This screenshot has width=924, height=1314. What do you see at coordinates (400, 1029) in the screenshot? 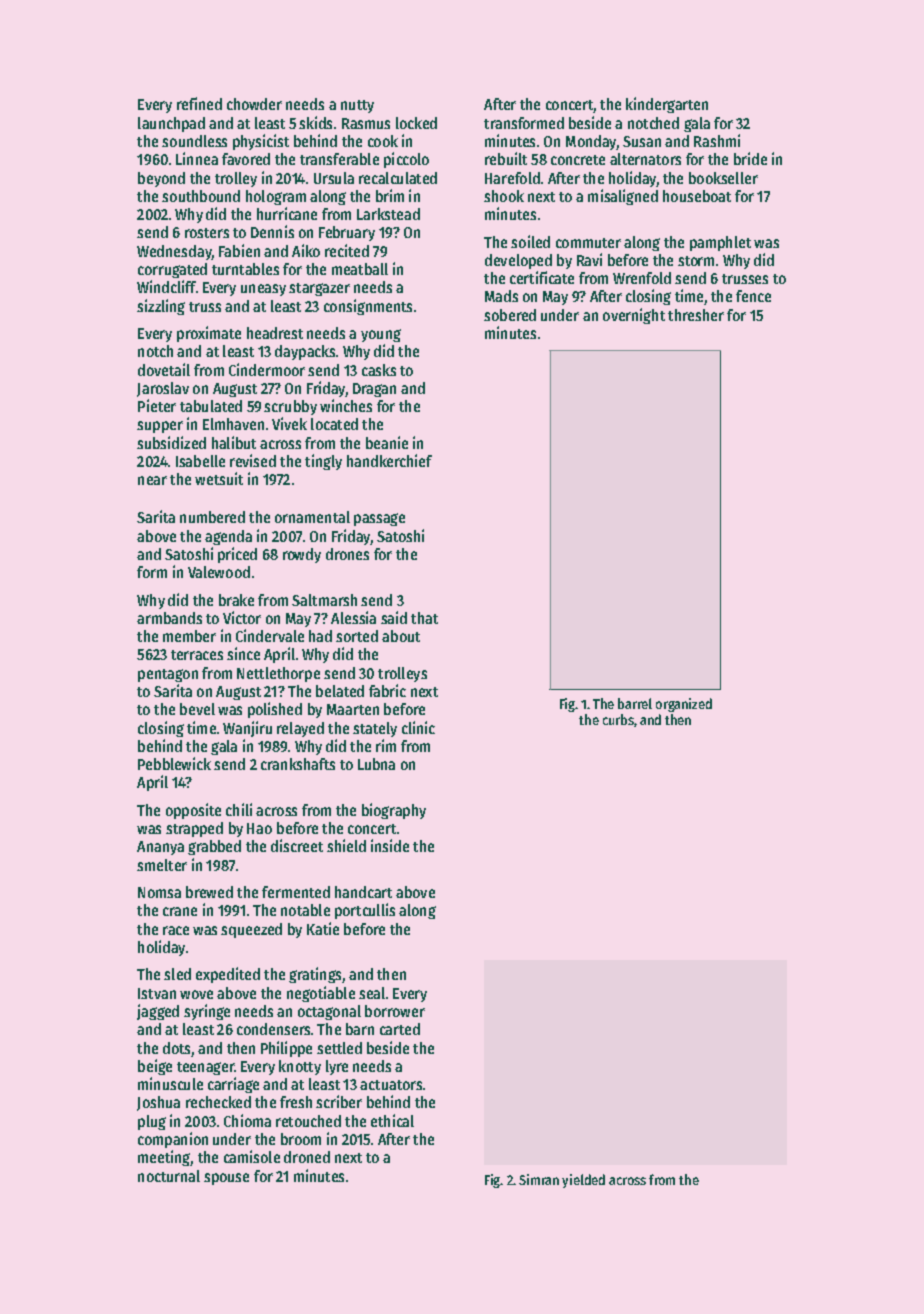
I see `carted` at bounding box center [400, 1029].
